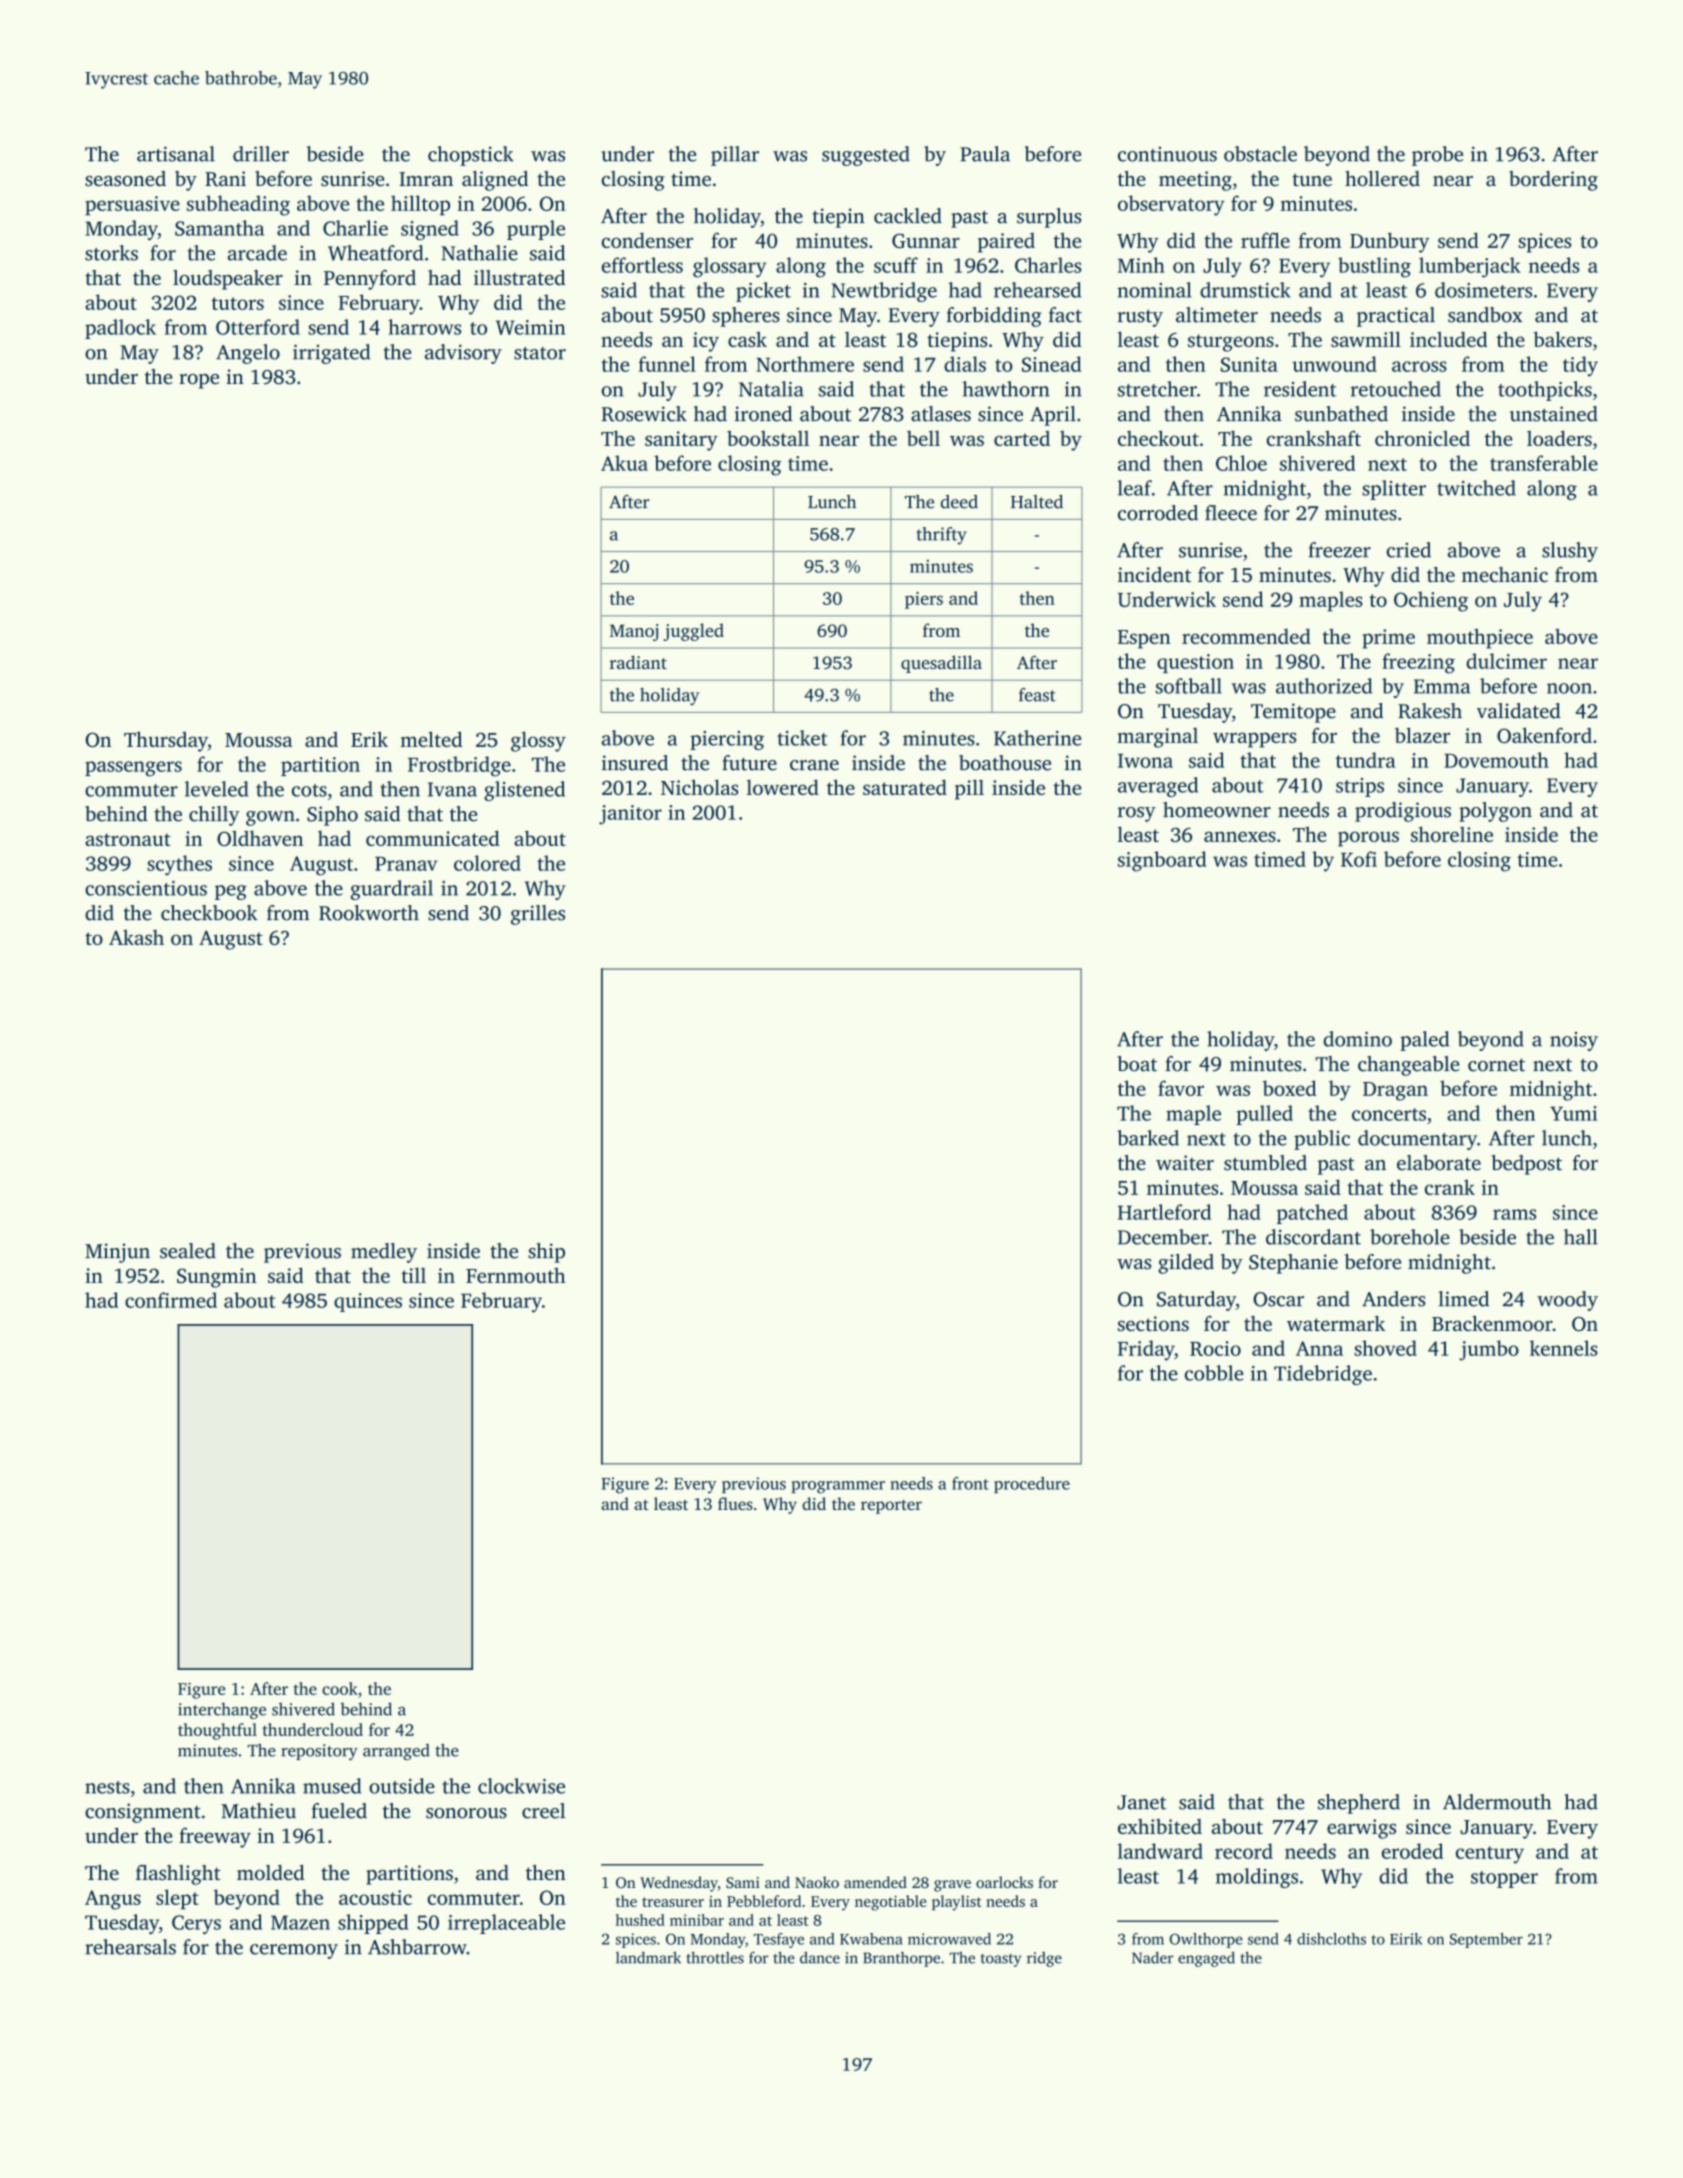 The width and height of the screenshot is (1683, 2178). What do you see at coordinates (805, 364) in the screenshot?
I see `Northmere` at bounding box center [805, 364].
